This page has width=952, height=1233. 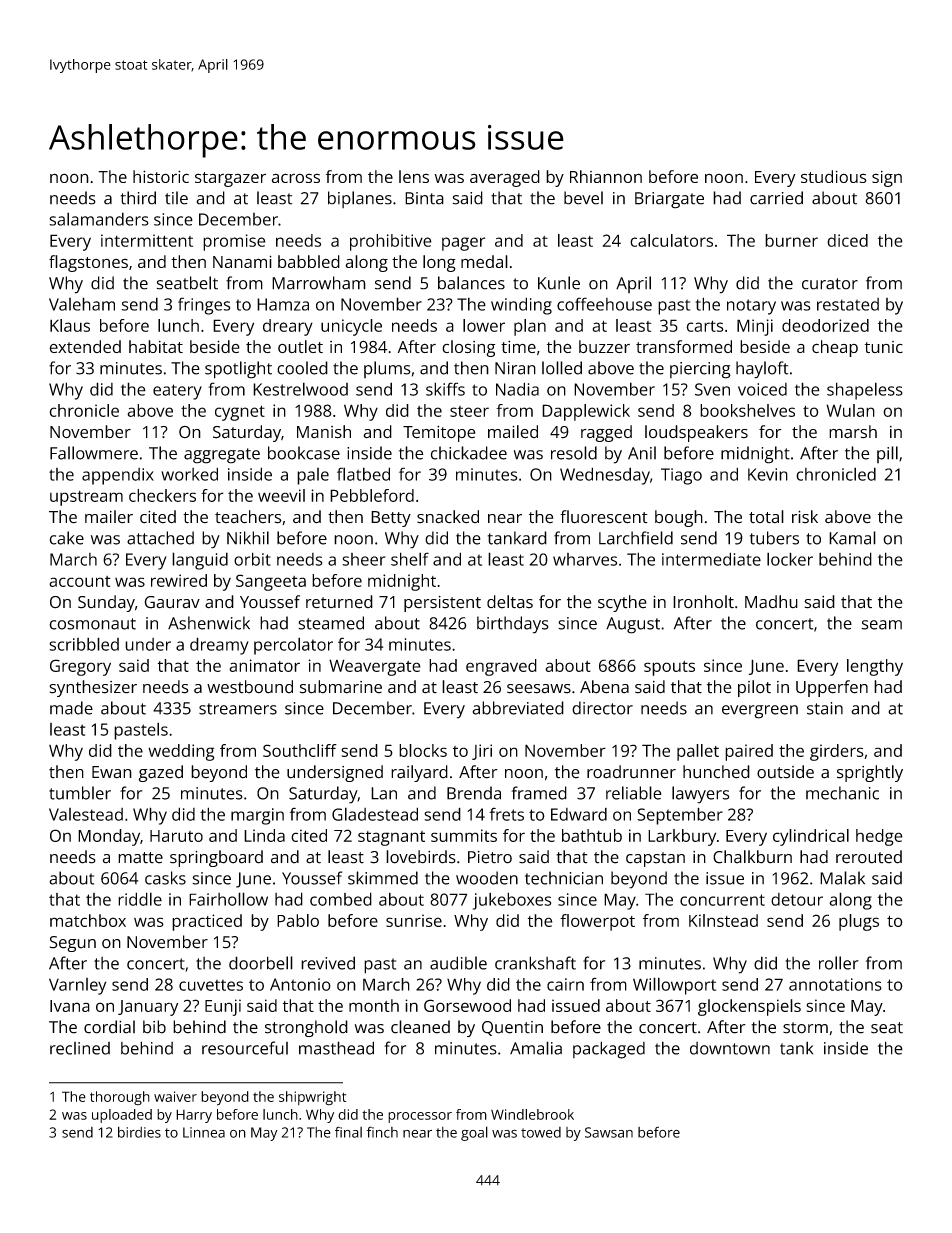 What do you see at coordinates (374, 1005) in the page?
I see `month` at bounding box center [374, 1005].
